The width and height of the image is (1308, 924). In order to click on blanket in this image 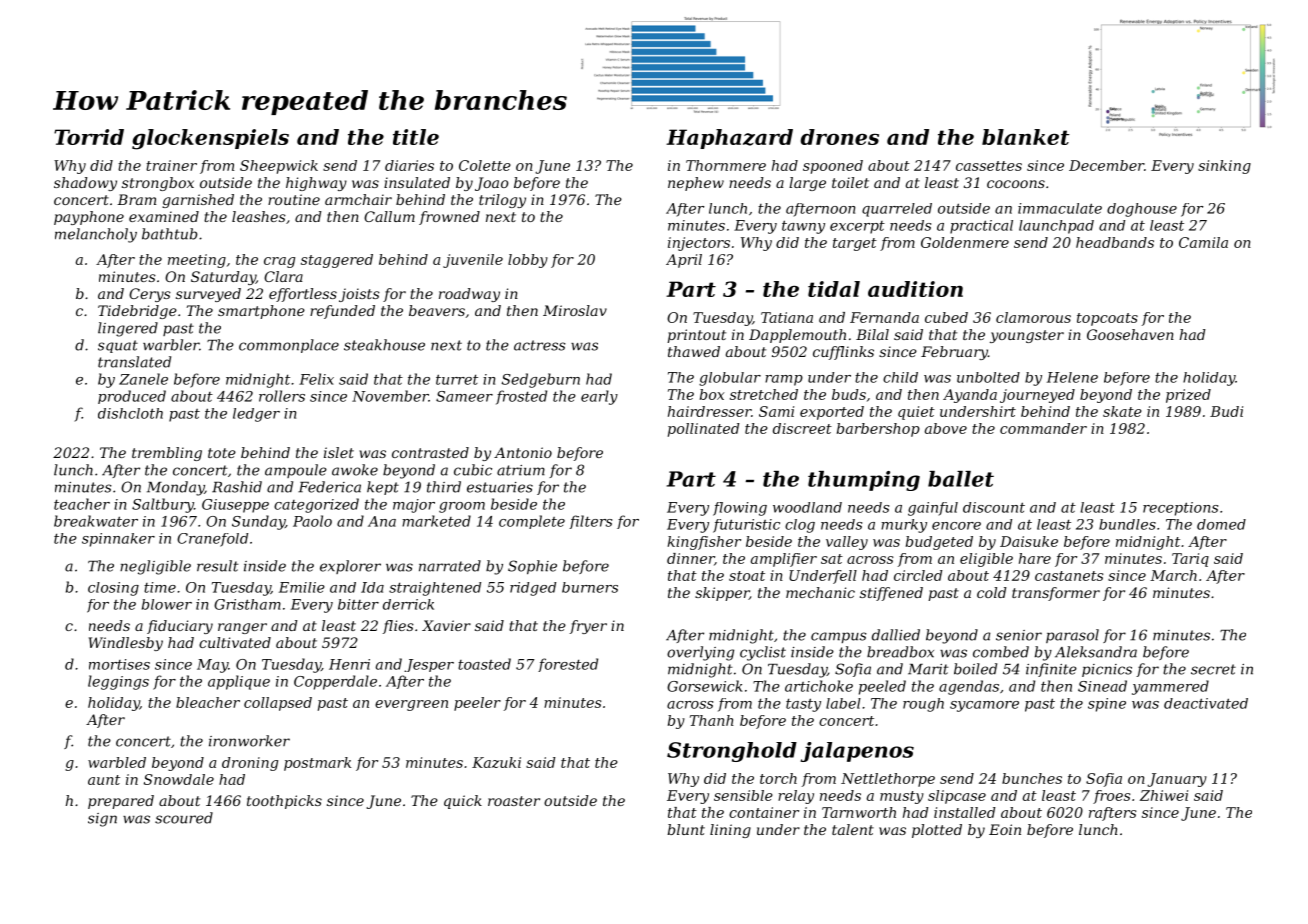, I will do `click(1026, 137)`.
